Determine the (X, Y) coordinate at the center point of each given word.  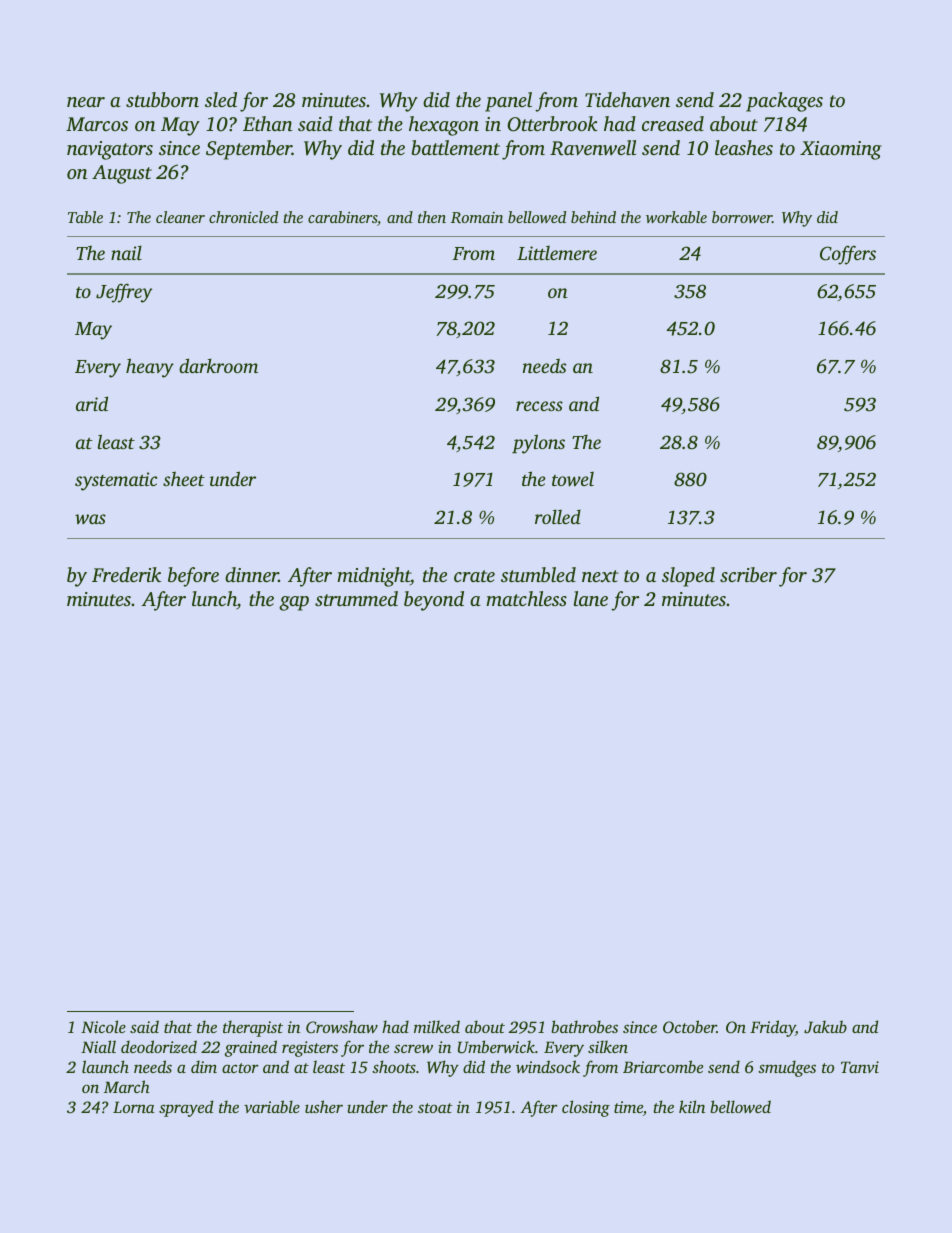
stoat (435, 1108)
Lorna (134, 1107)
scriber (748, 574)
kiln (692, 1106)
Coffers (848, 255)
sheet (184, 478)
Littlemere (557, 253)
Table (85, 217)
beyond (434, 601)
